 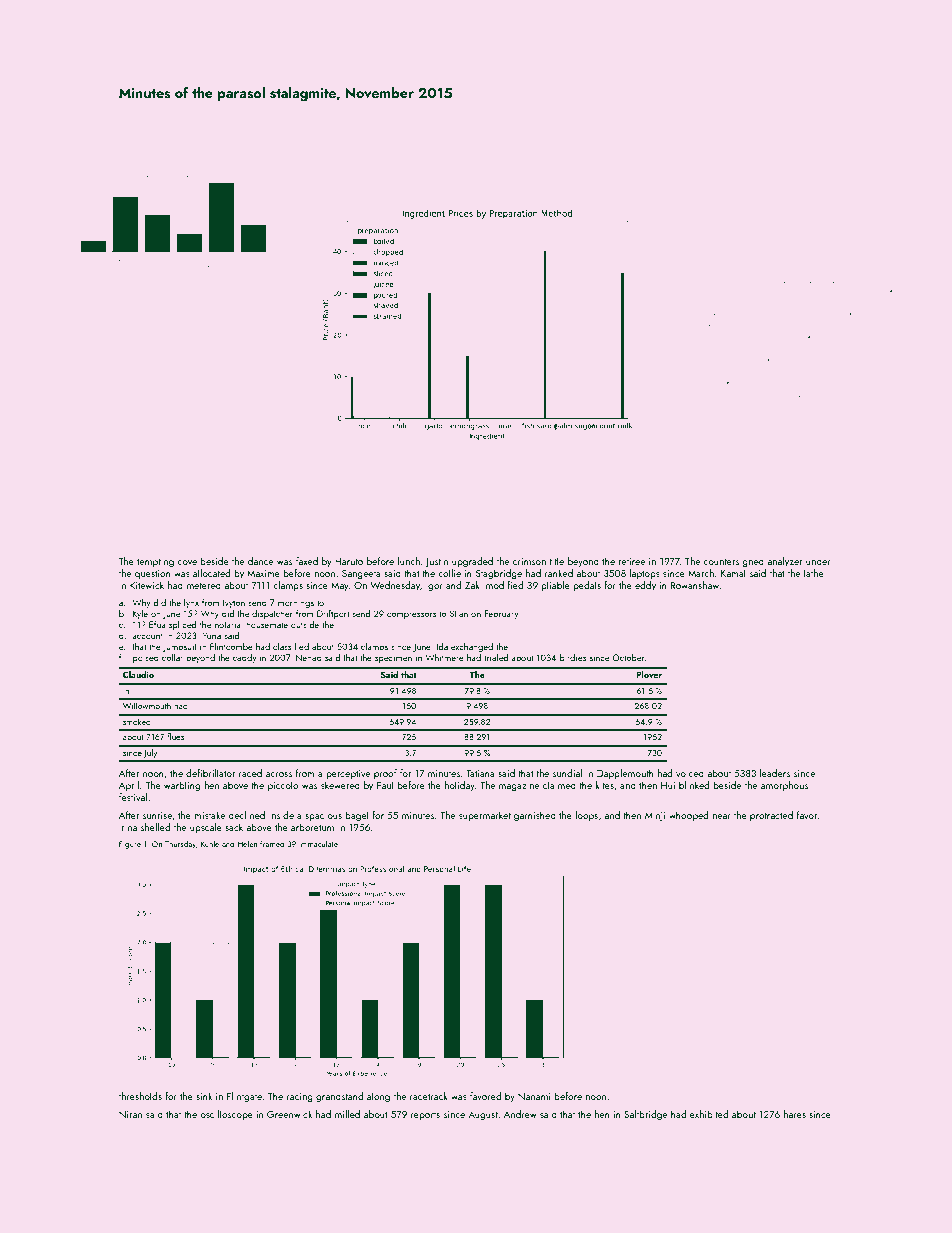 What do you see at coordinates (775, 773) in the document?
I see `leaders` at bounding box center [775, 773].
